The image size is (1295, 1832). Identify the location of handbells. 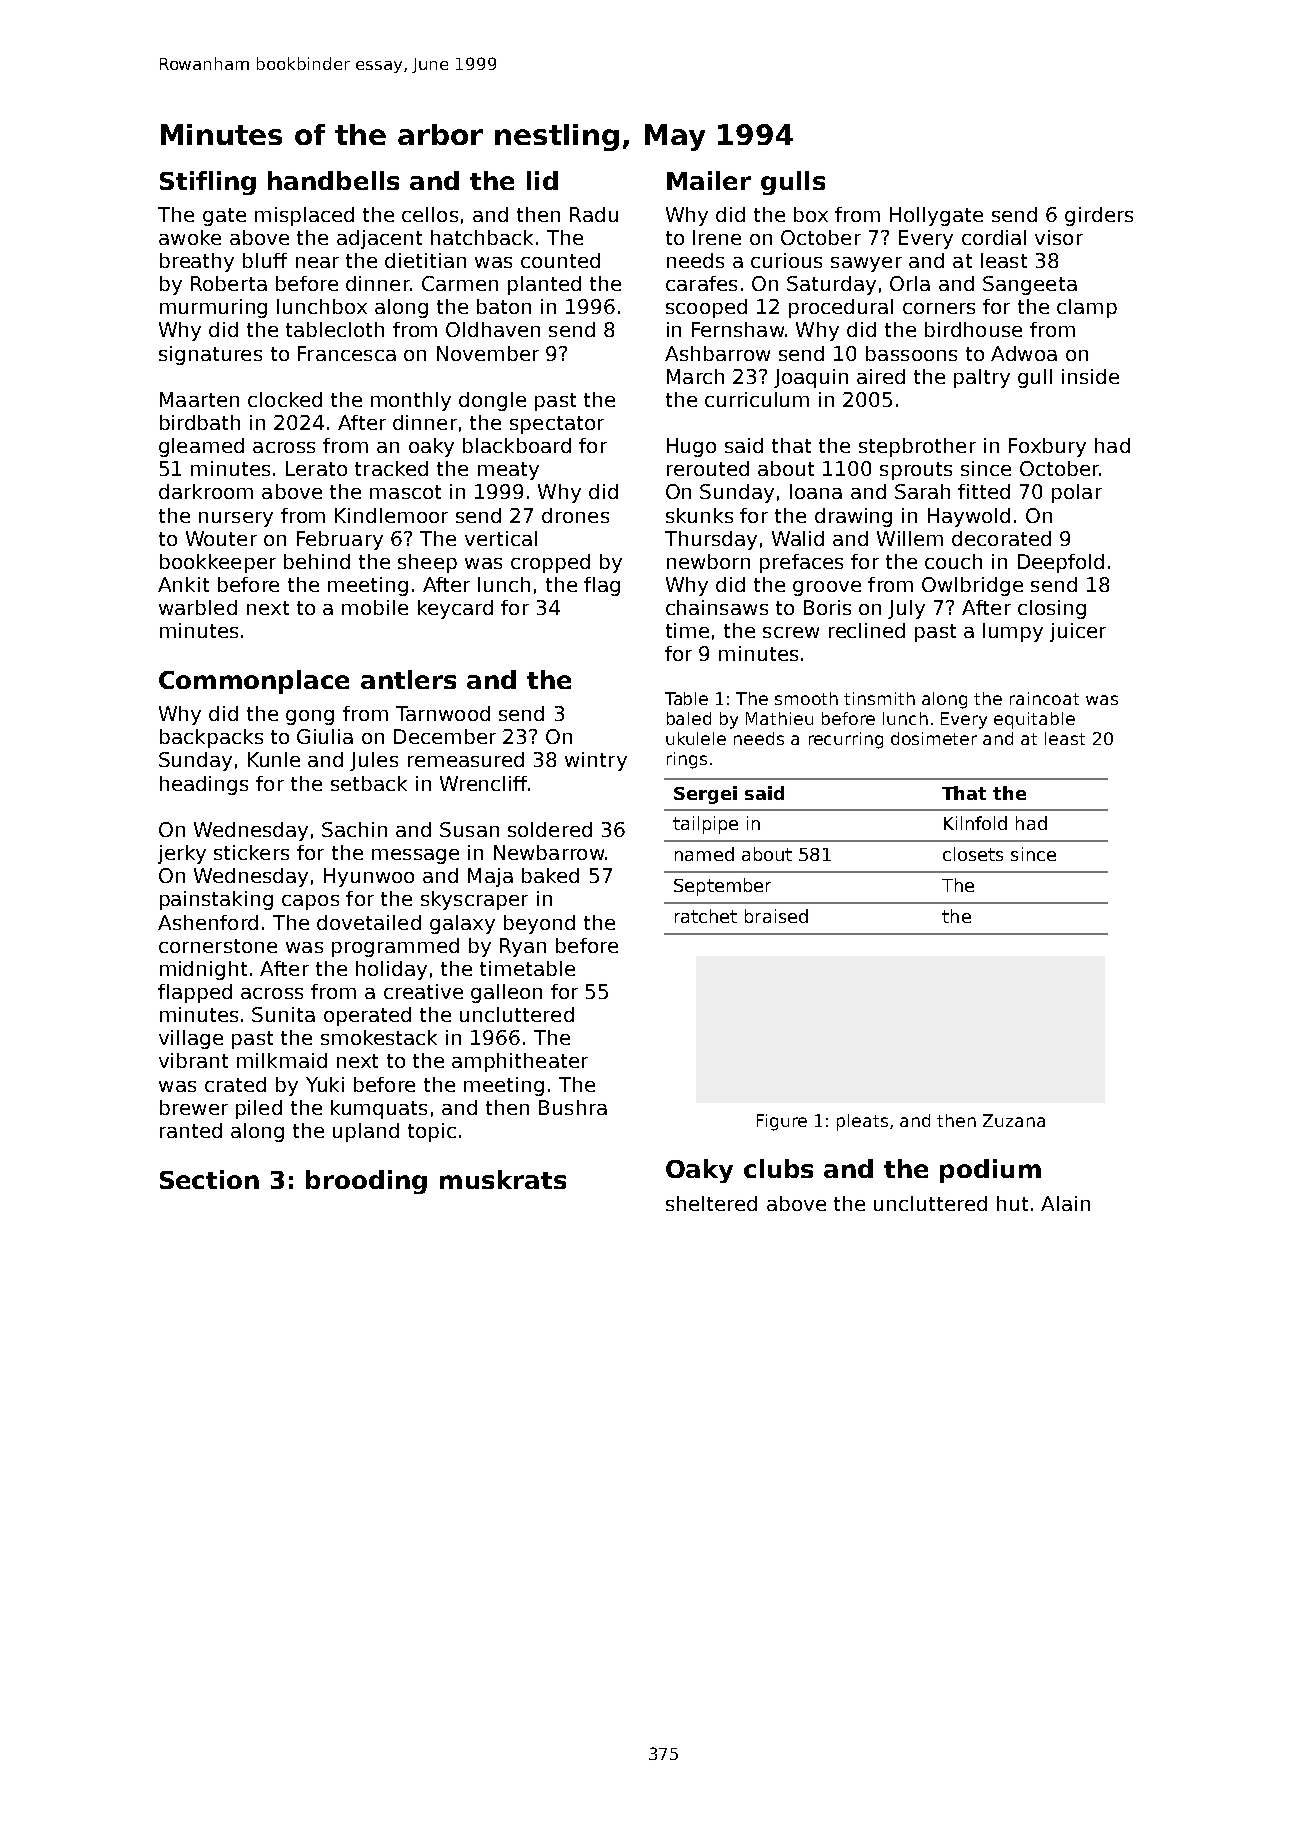
(333, 180).
